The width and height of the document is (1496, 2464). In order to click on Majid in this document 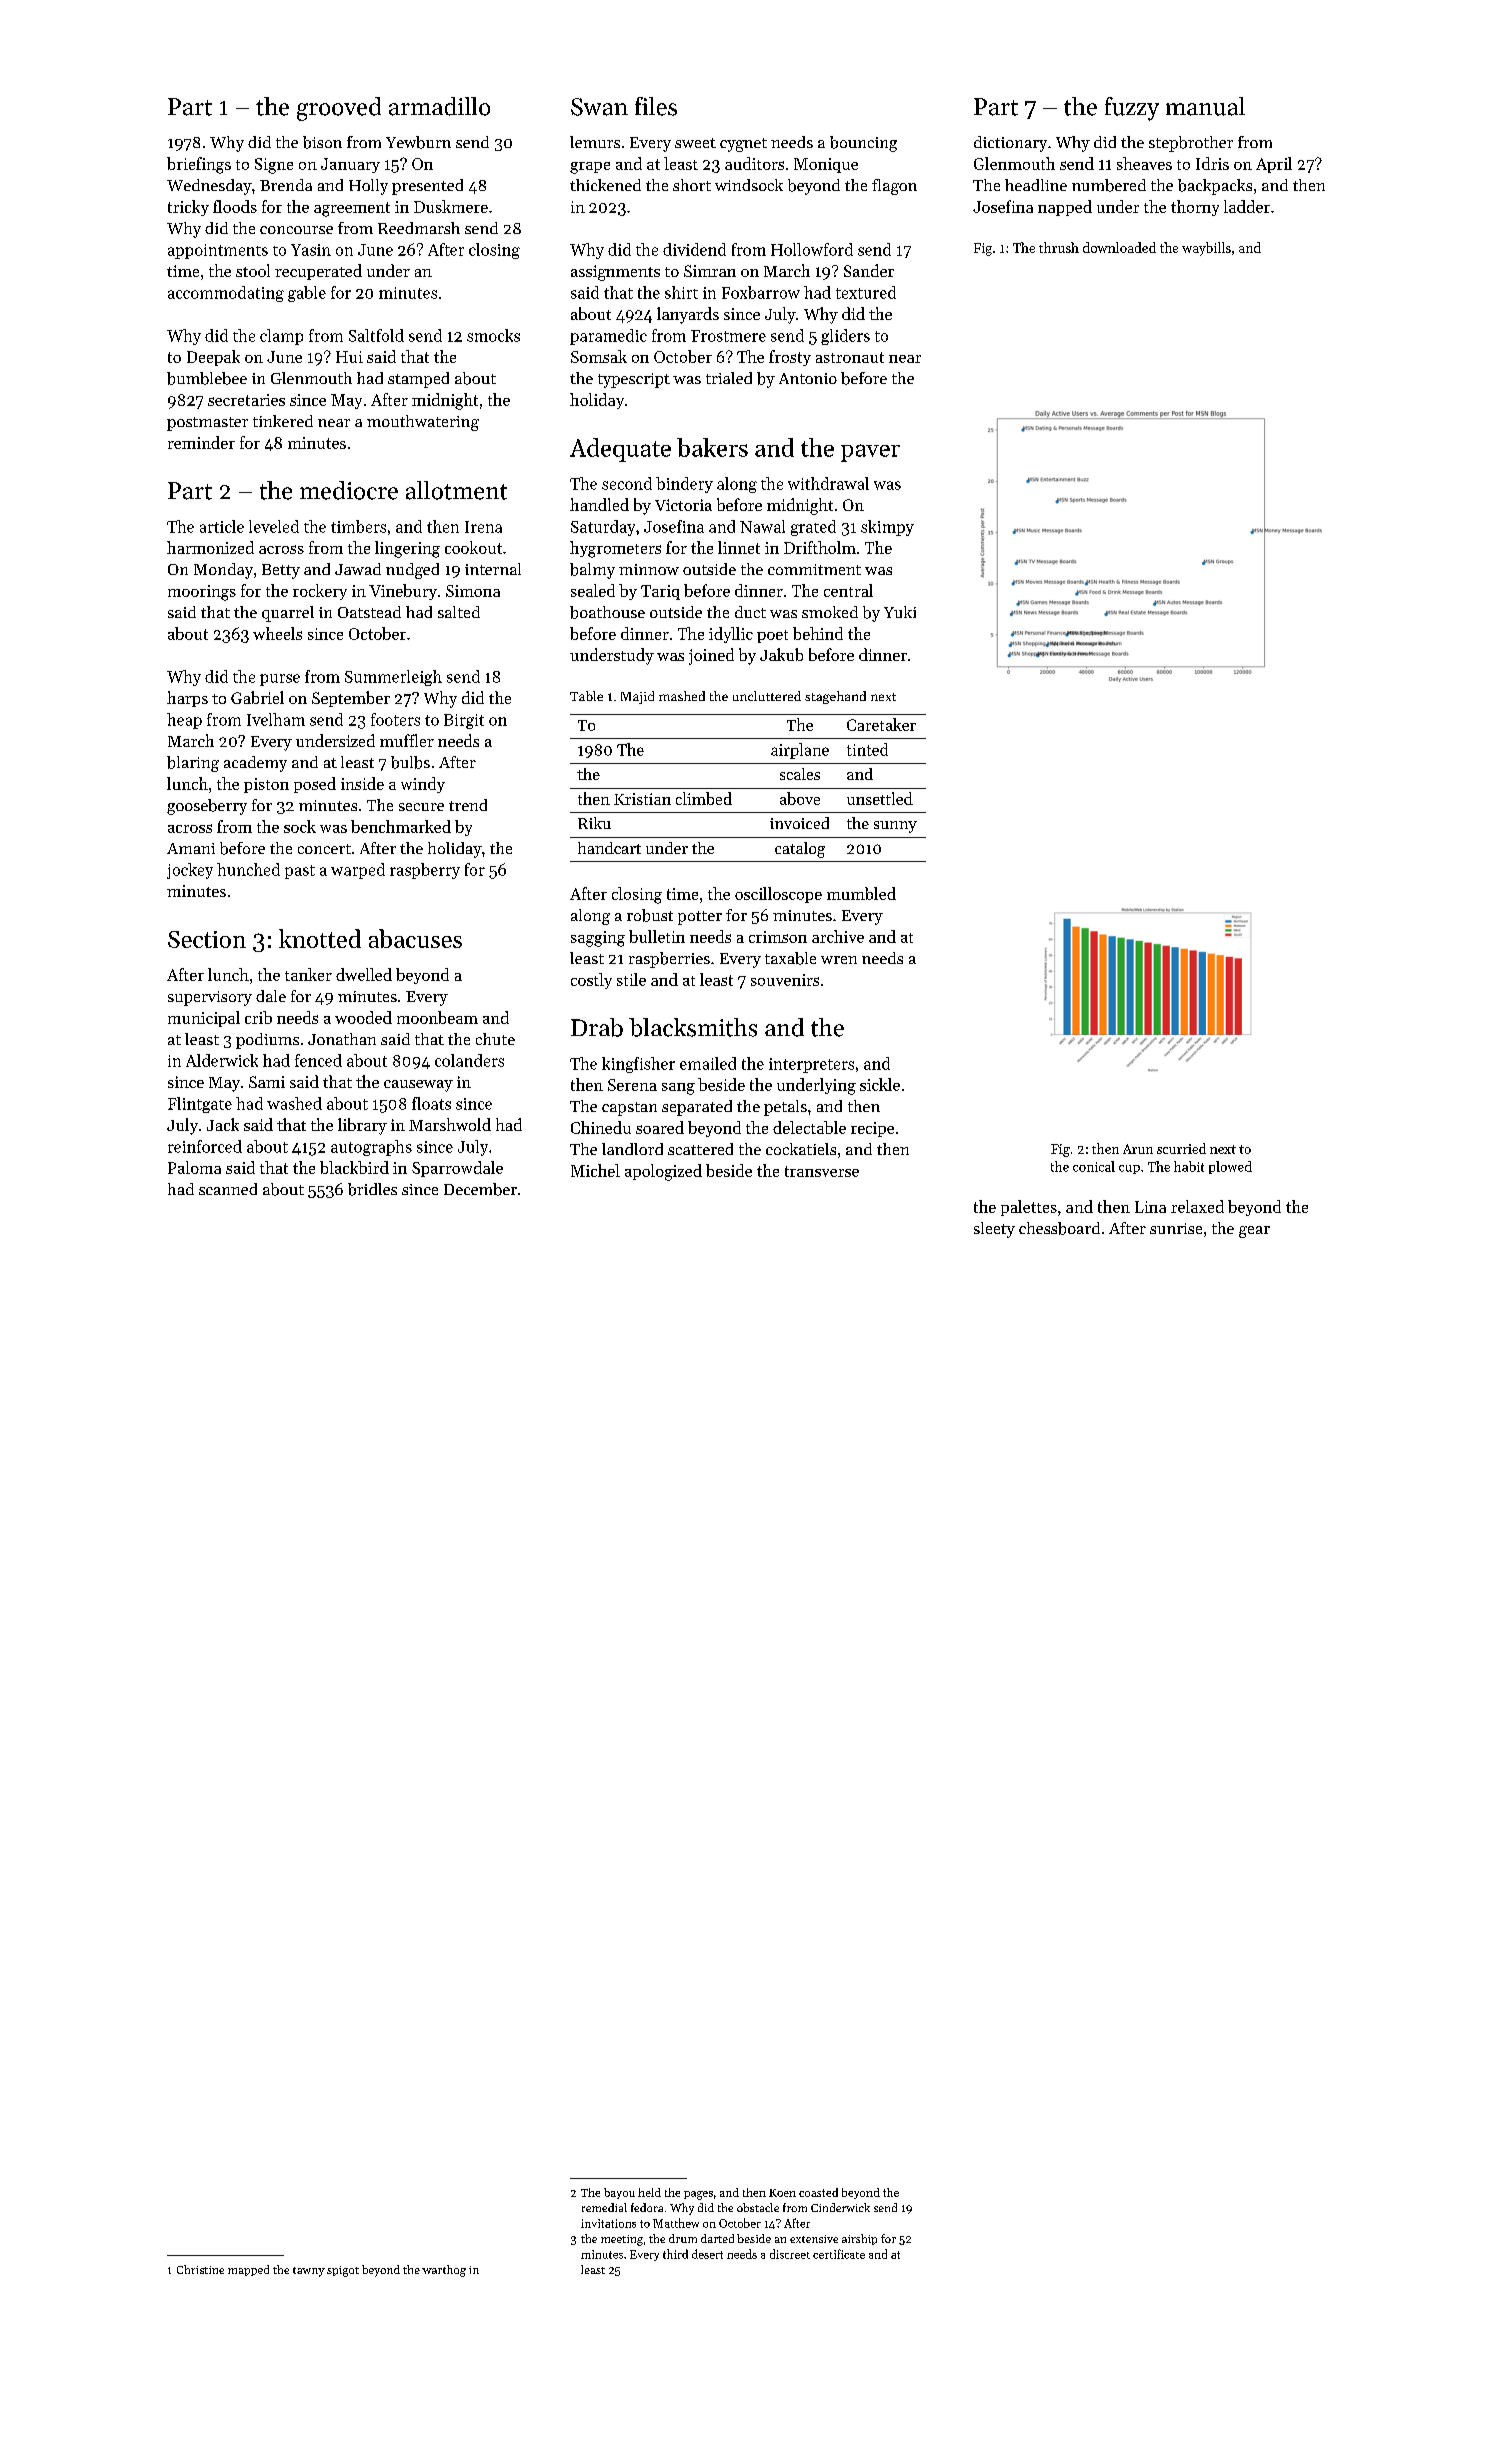, I will do `click(637, 697)`.
